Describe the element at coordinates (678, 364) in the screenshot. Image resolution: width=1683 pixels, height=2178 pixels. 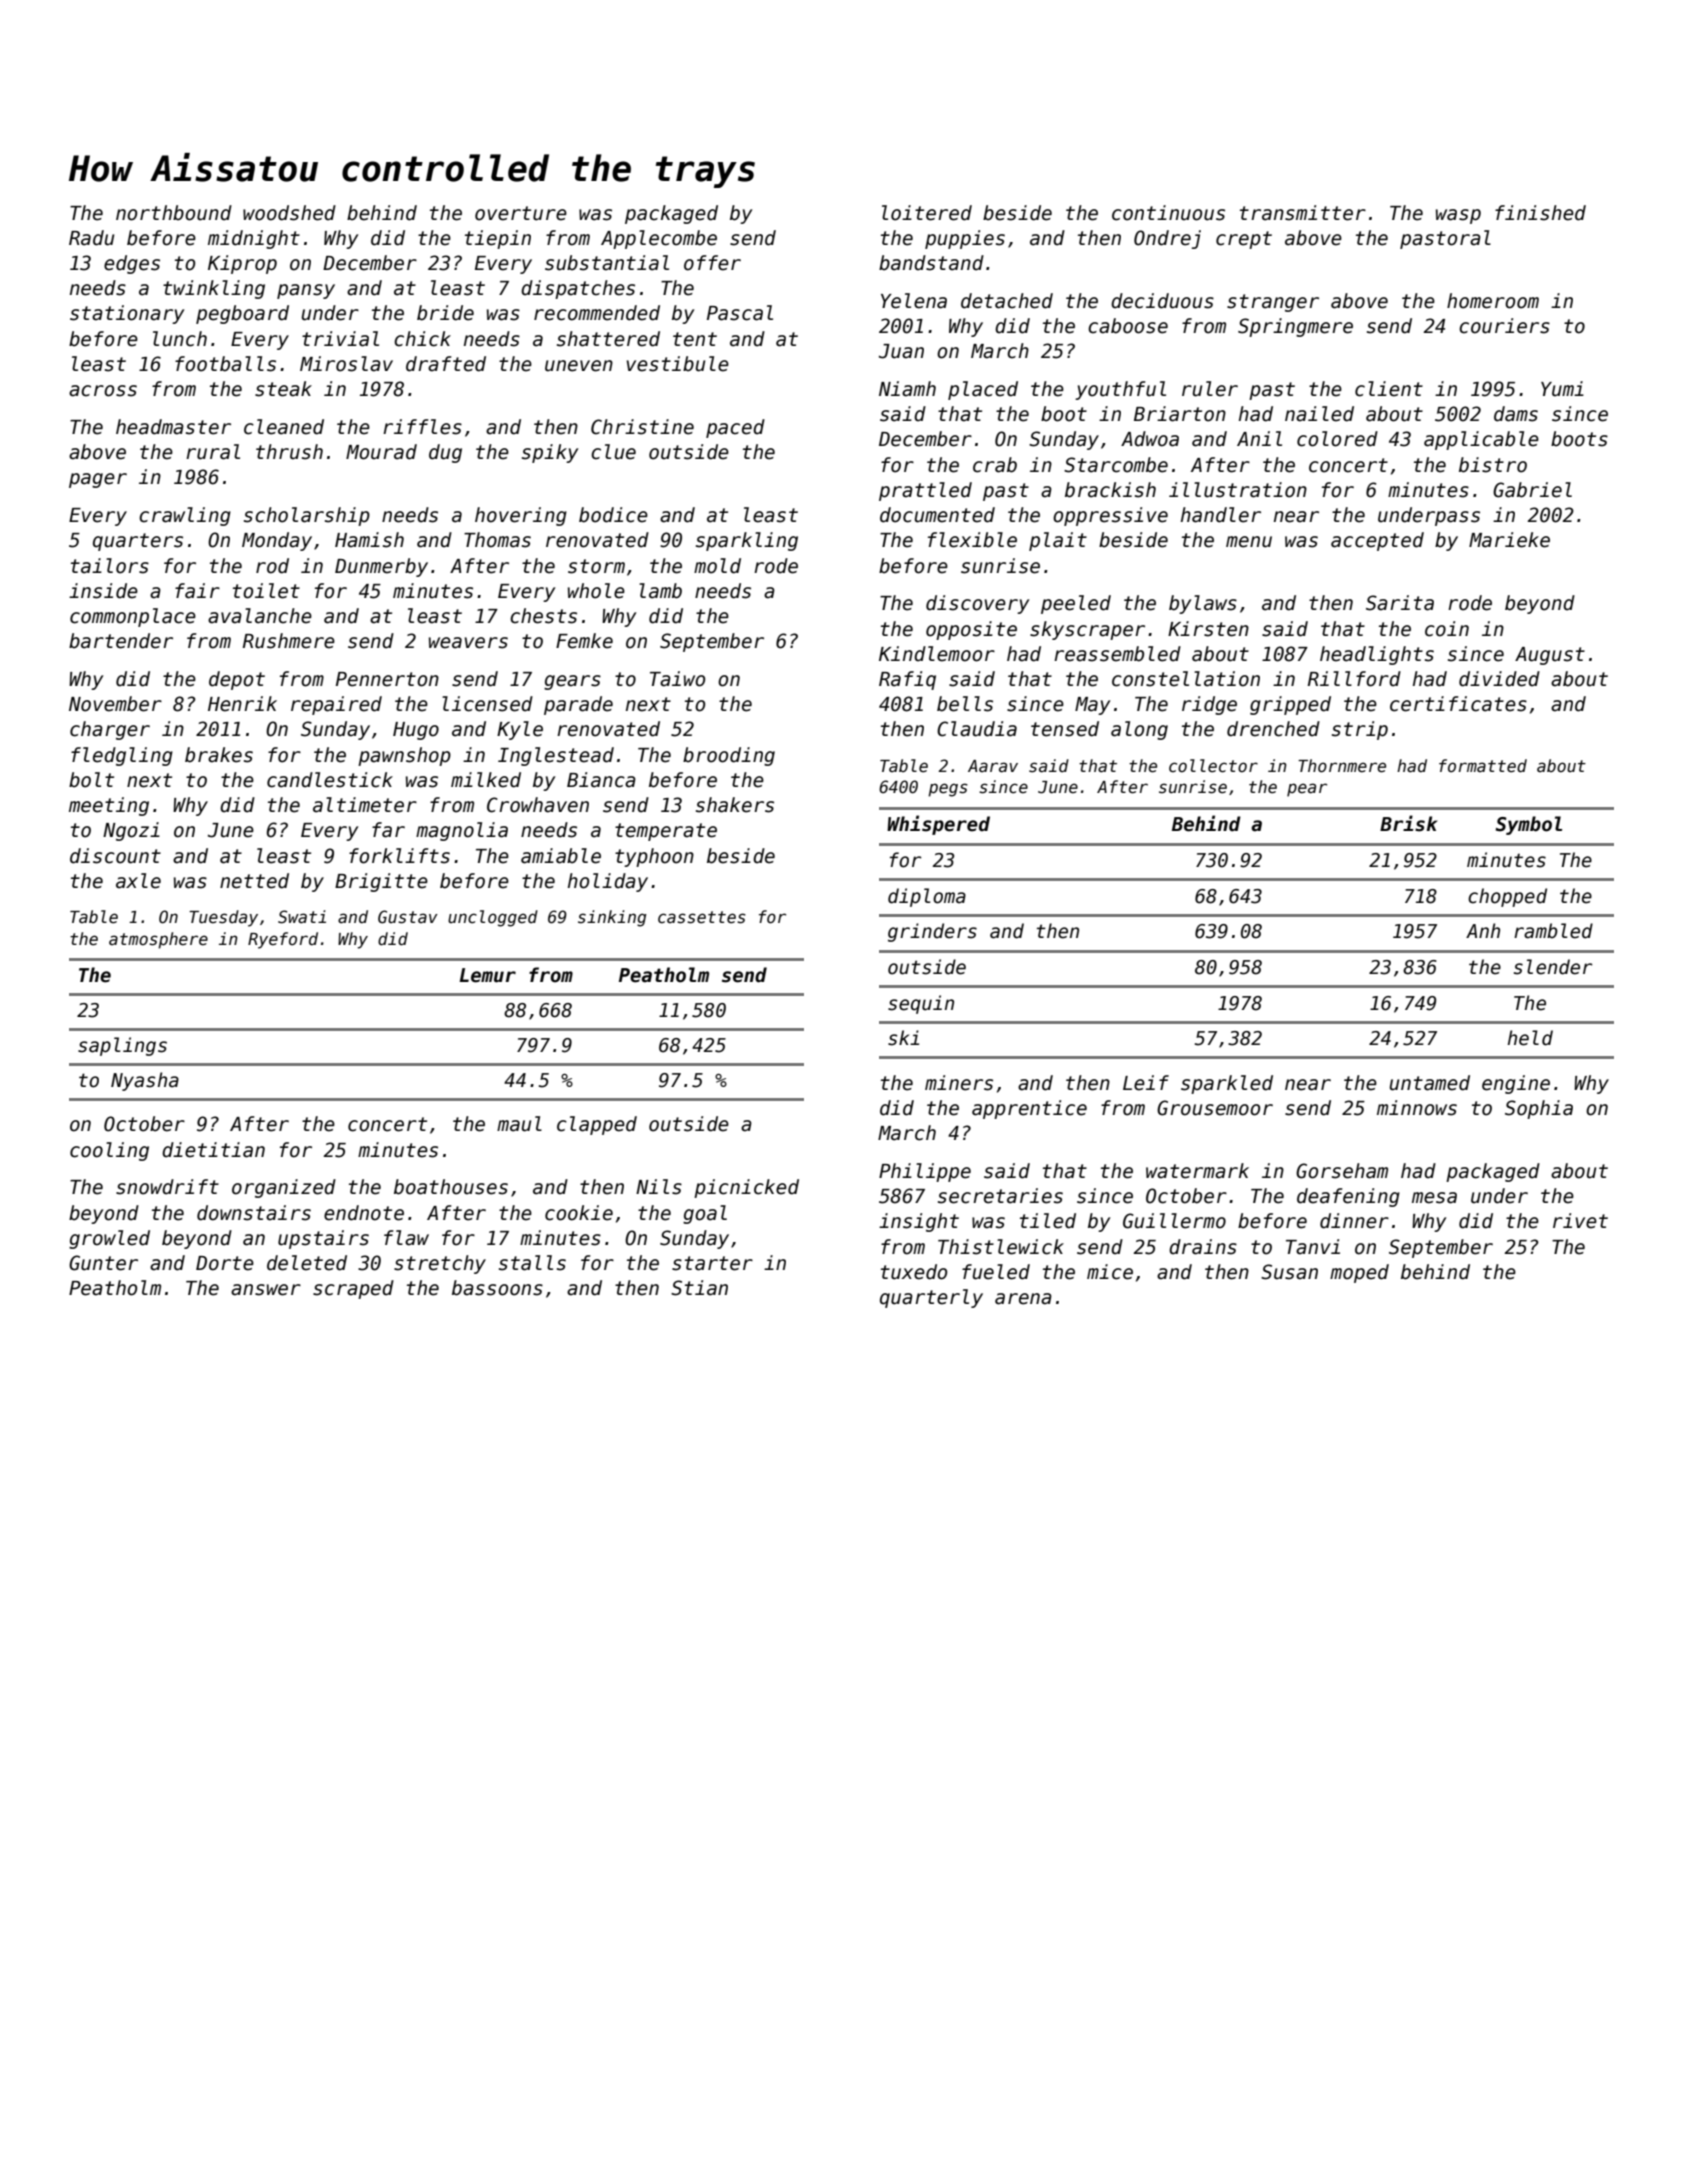
I see `vestibule` at that location.
